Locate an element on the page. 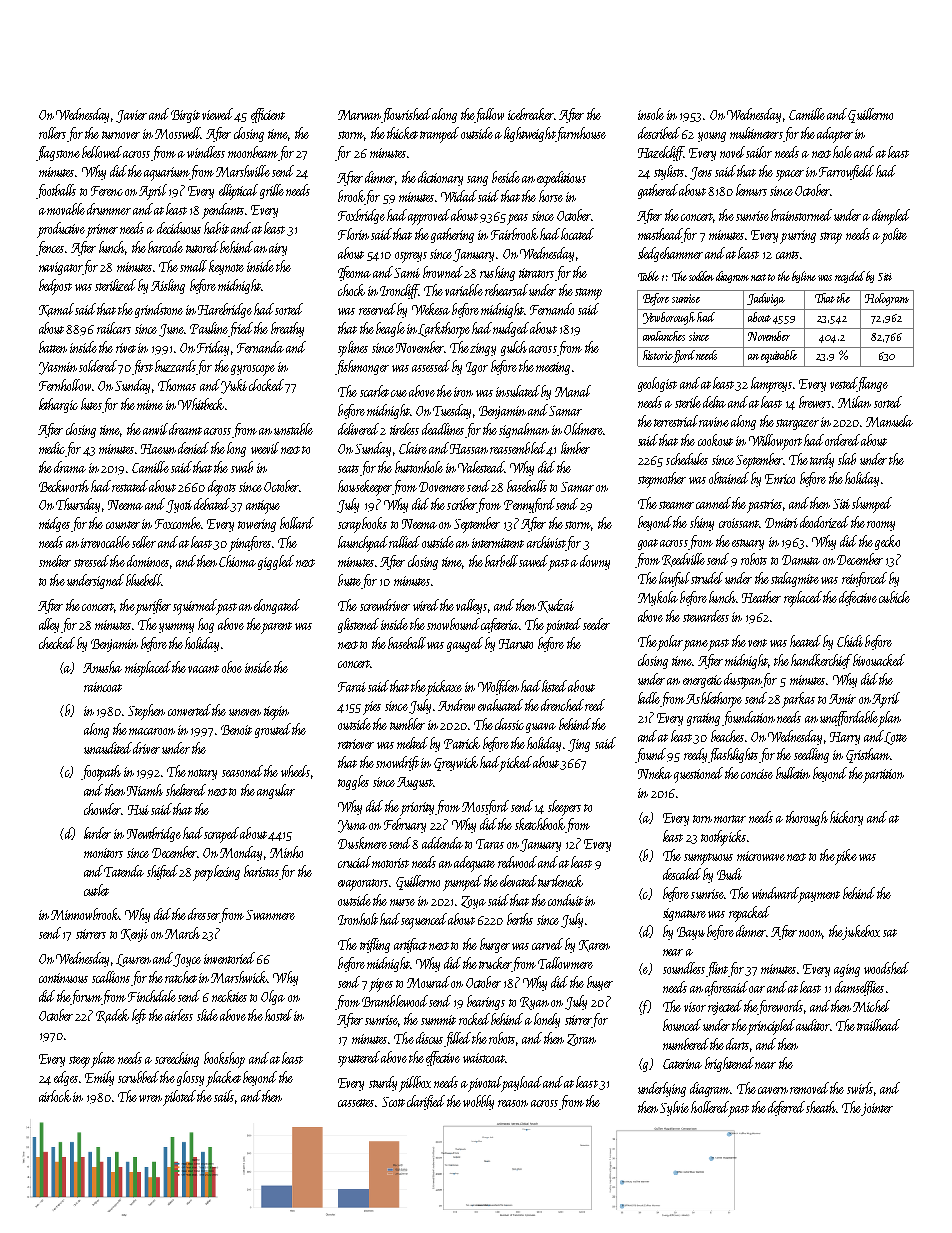 This image has height=1233, width=952. nurse is located at coordinates (402, 902).
